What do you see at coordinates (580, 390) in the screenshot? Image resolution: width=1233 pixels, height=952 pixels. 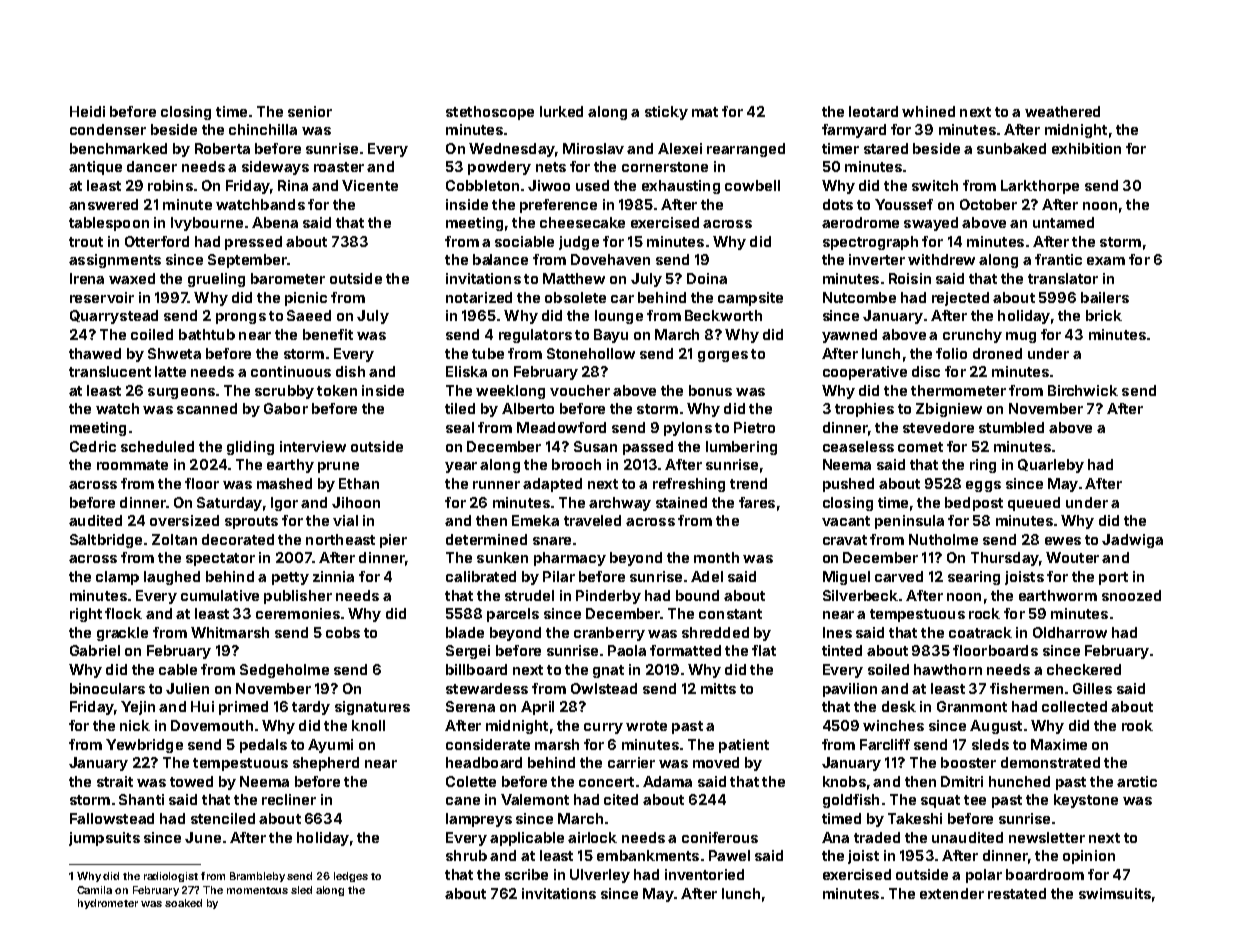 I see `voucher` at bounding box center [580, 390].
